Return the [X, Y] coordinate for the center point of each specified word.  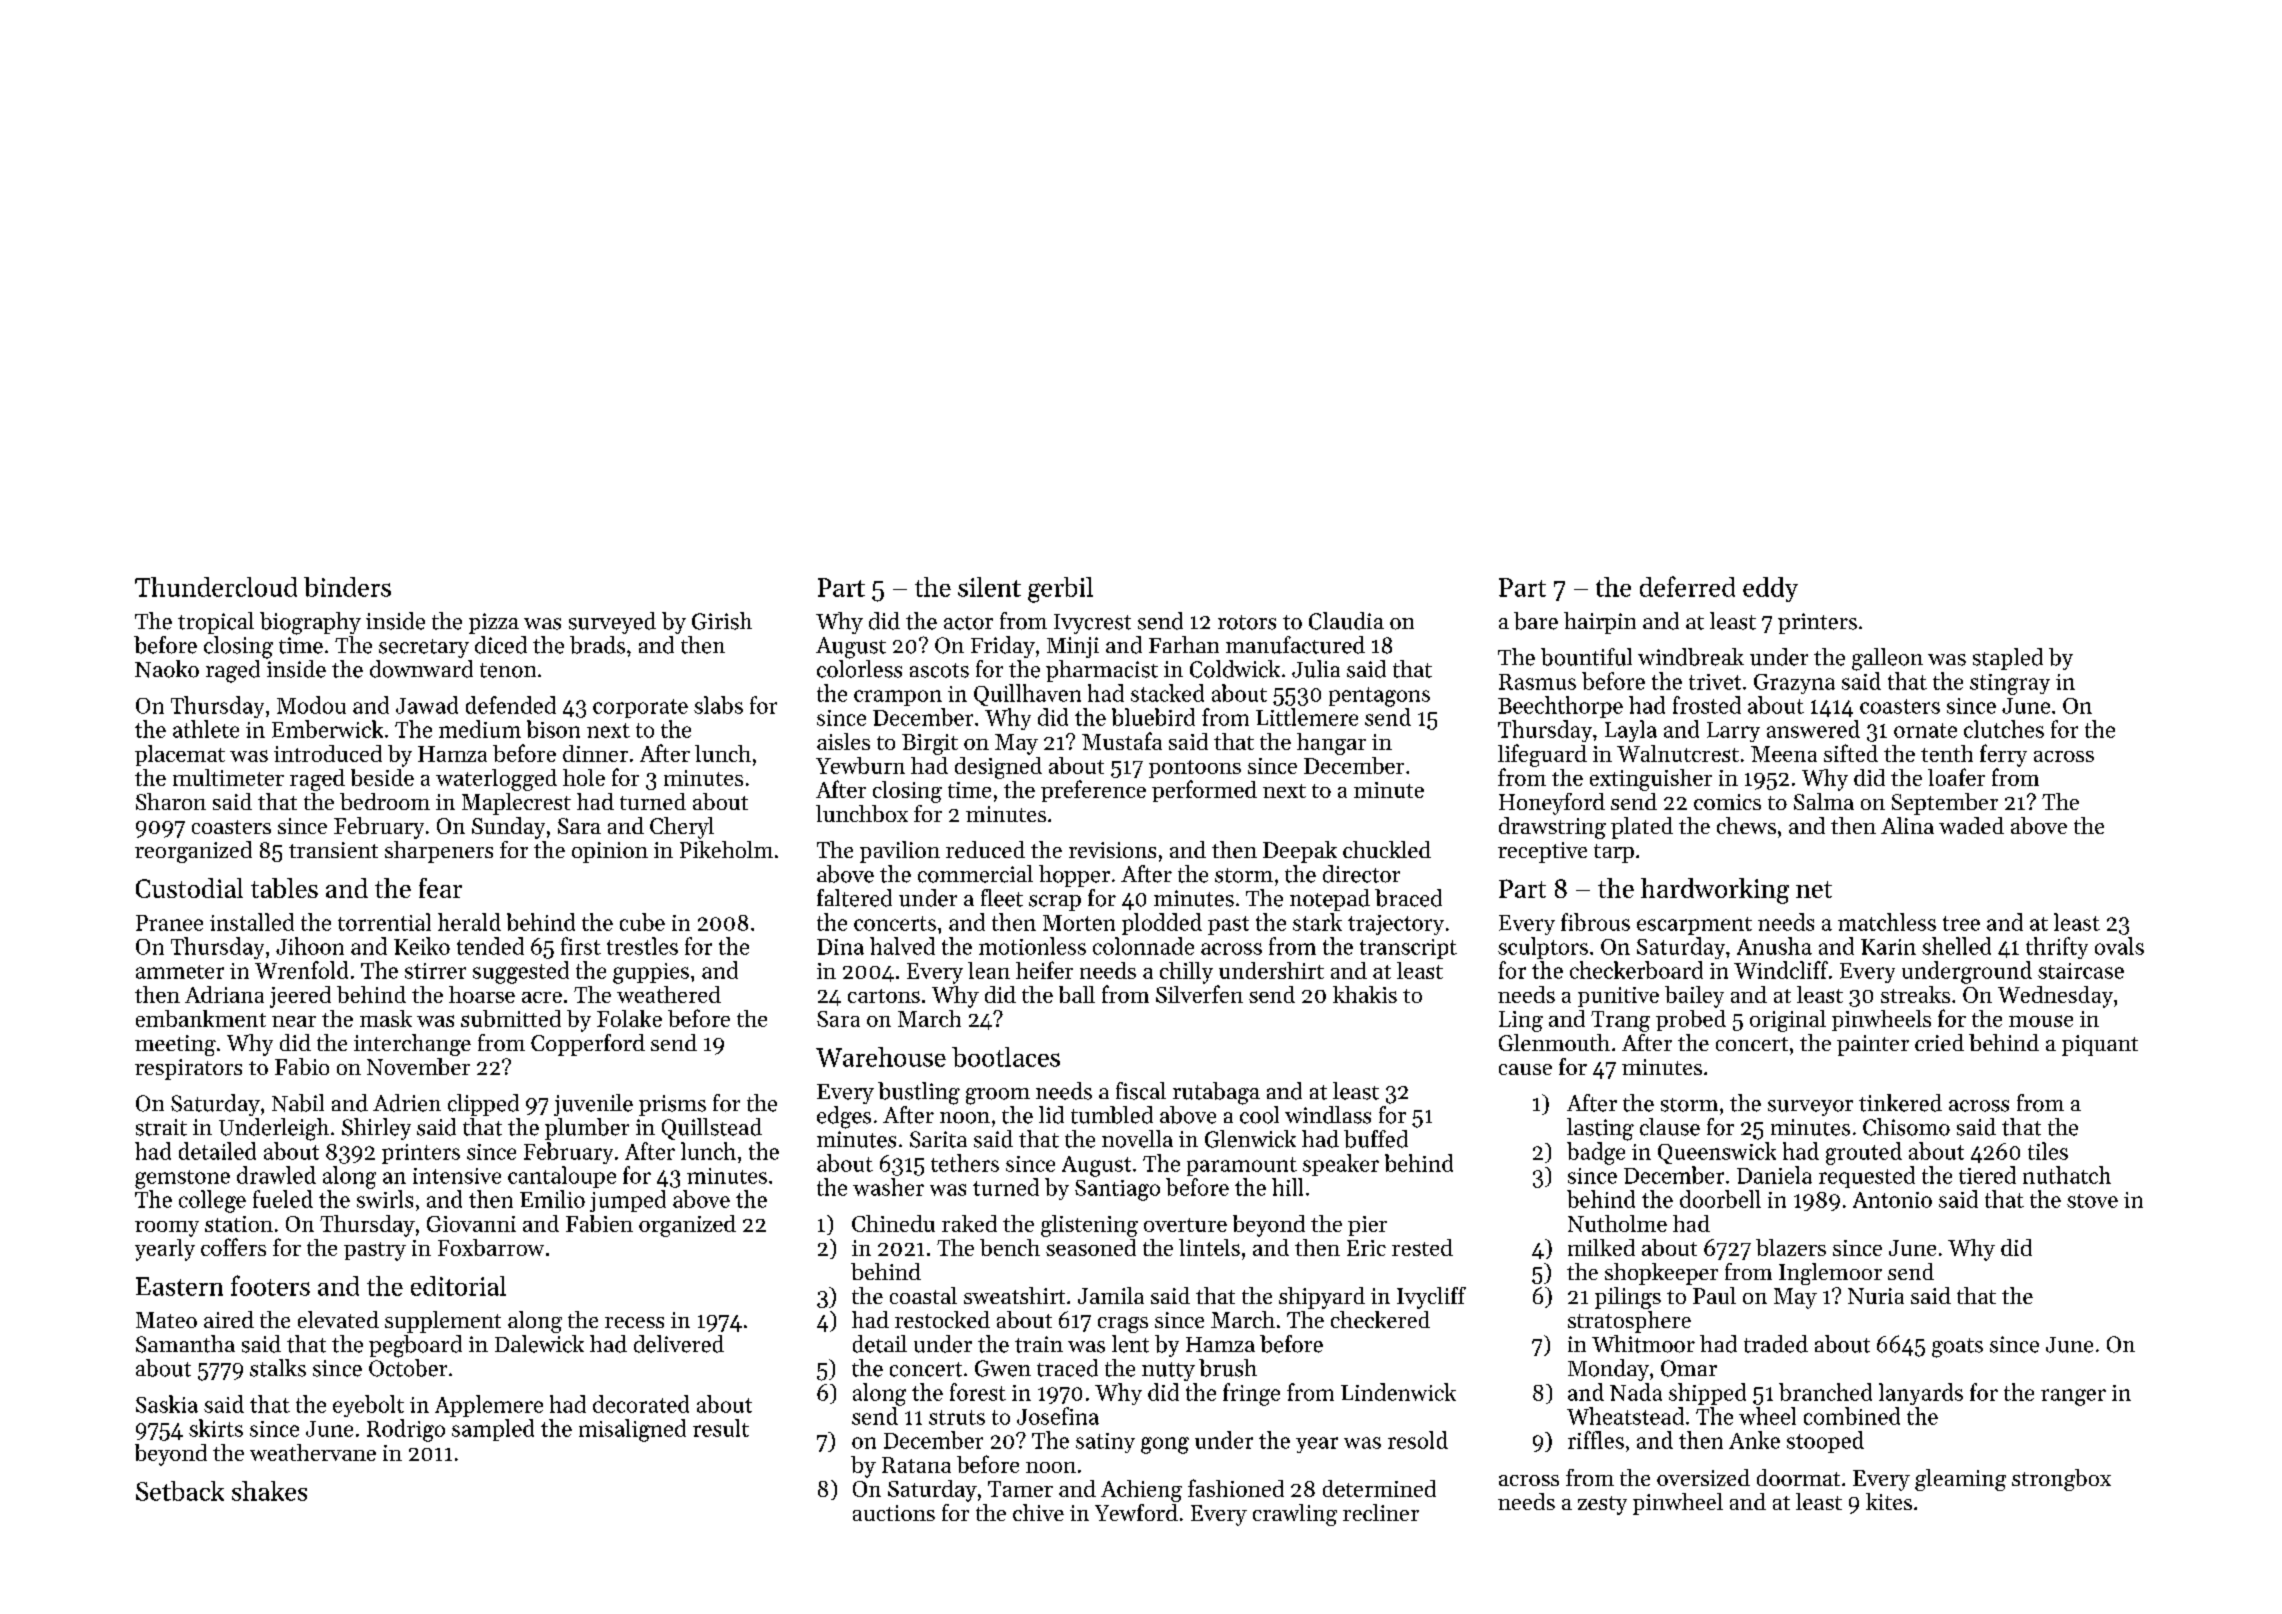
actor [968, 623]
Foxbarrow [491, 1247]
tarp [1614, 853]
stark [1317, 922]
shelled [1956, 946]
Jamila [1111, 1295]
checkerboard [1636, 970]
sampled [493, 1430]
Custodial [189, 888]
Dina [840, 947]
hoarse [482, 994]
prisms [672, 1105]
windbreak [1691, 657]
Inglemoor [1830, 1274]
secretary [424, 648]
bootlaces [1006, 1057]
